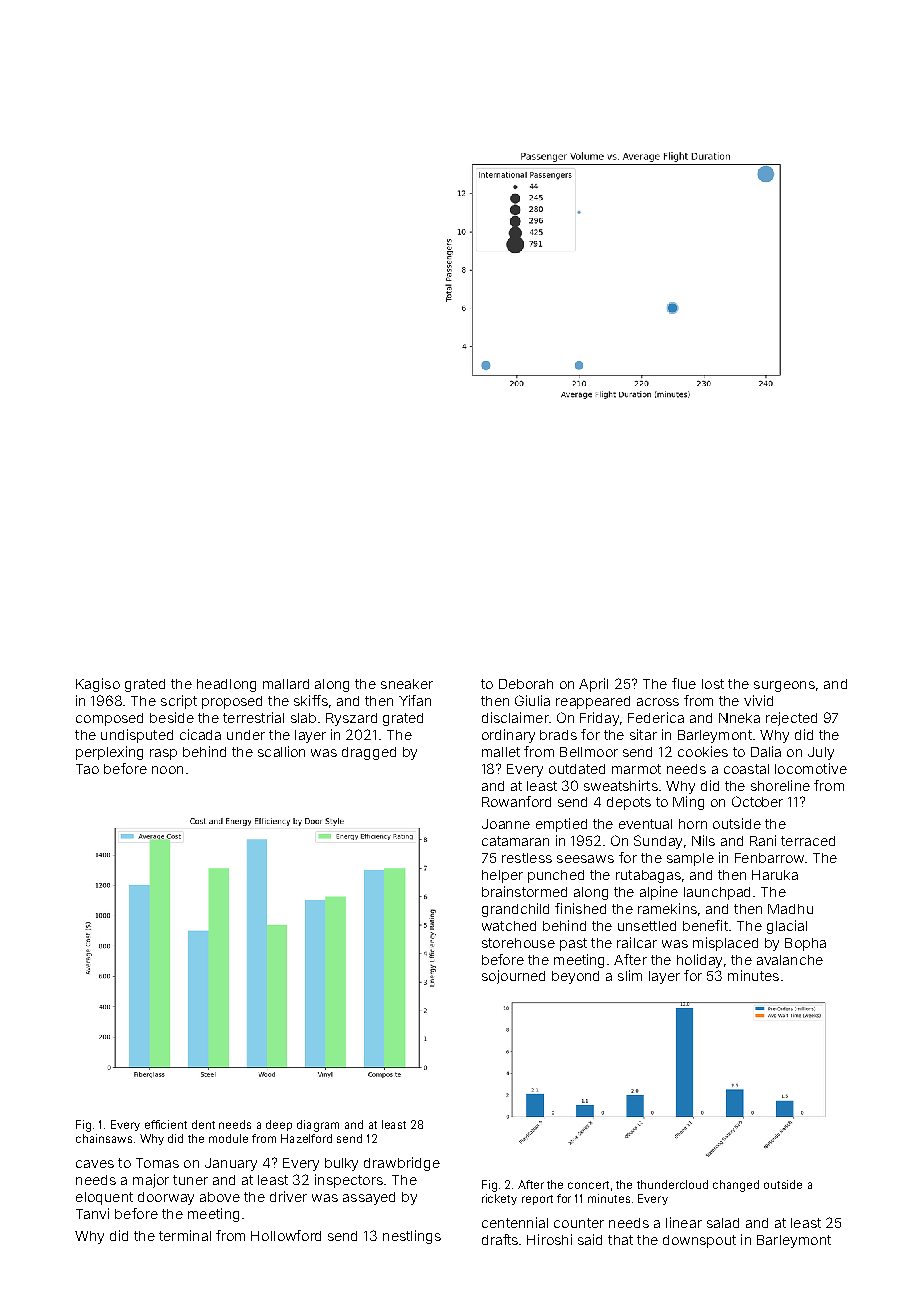 Image resolution: width=924 pixels, height=1311 pixels. I want to click on brainstormed, so click(524, 891).
